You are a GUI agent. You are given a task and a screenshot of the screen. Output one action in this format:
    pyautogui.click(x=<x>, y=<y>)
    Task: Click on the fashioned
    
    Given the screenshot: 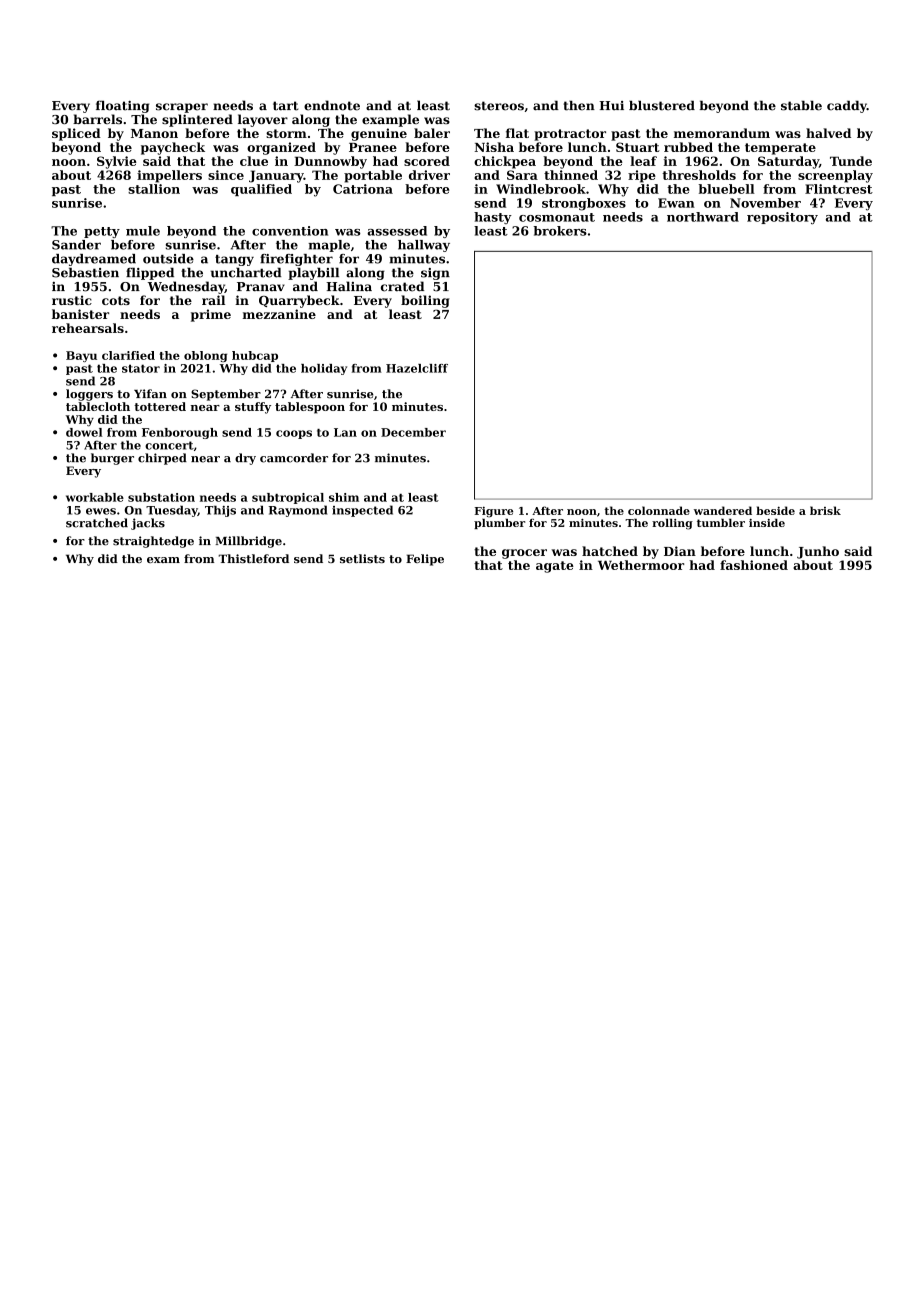 What is the action you would take?
    pyautogui.click(x=754, y=565)
